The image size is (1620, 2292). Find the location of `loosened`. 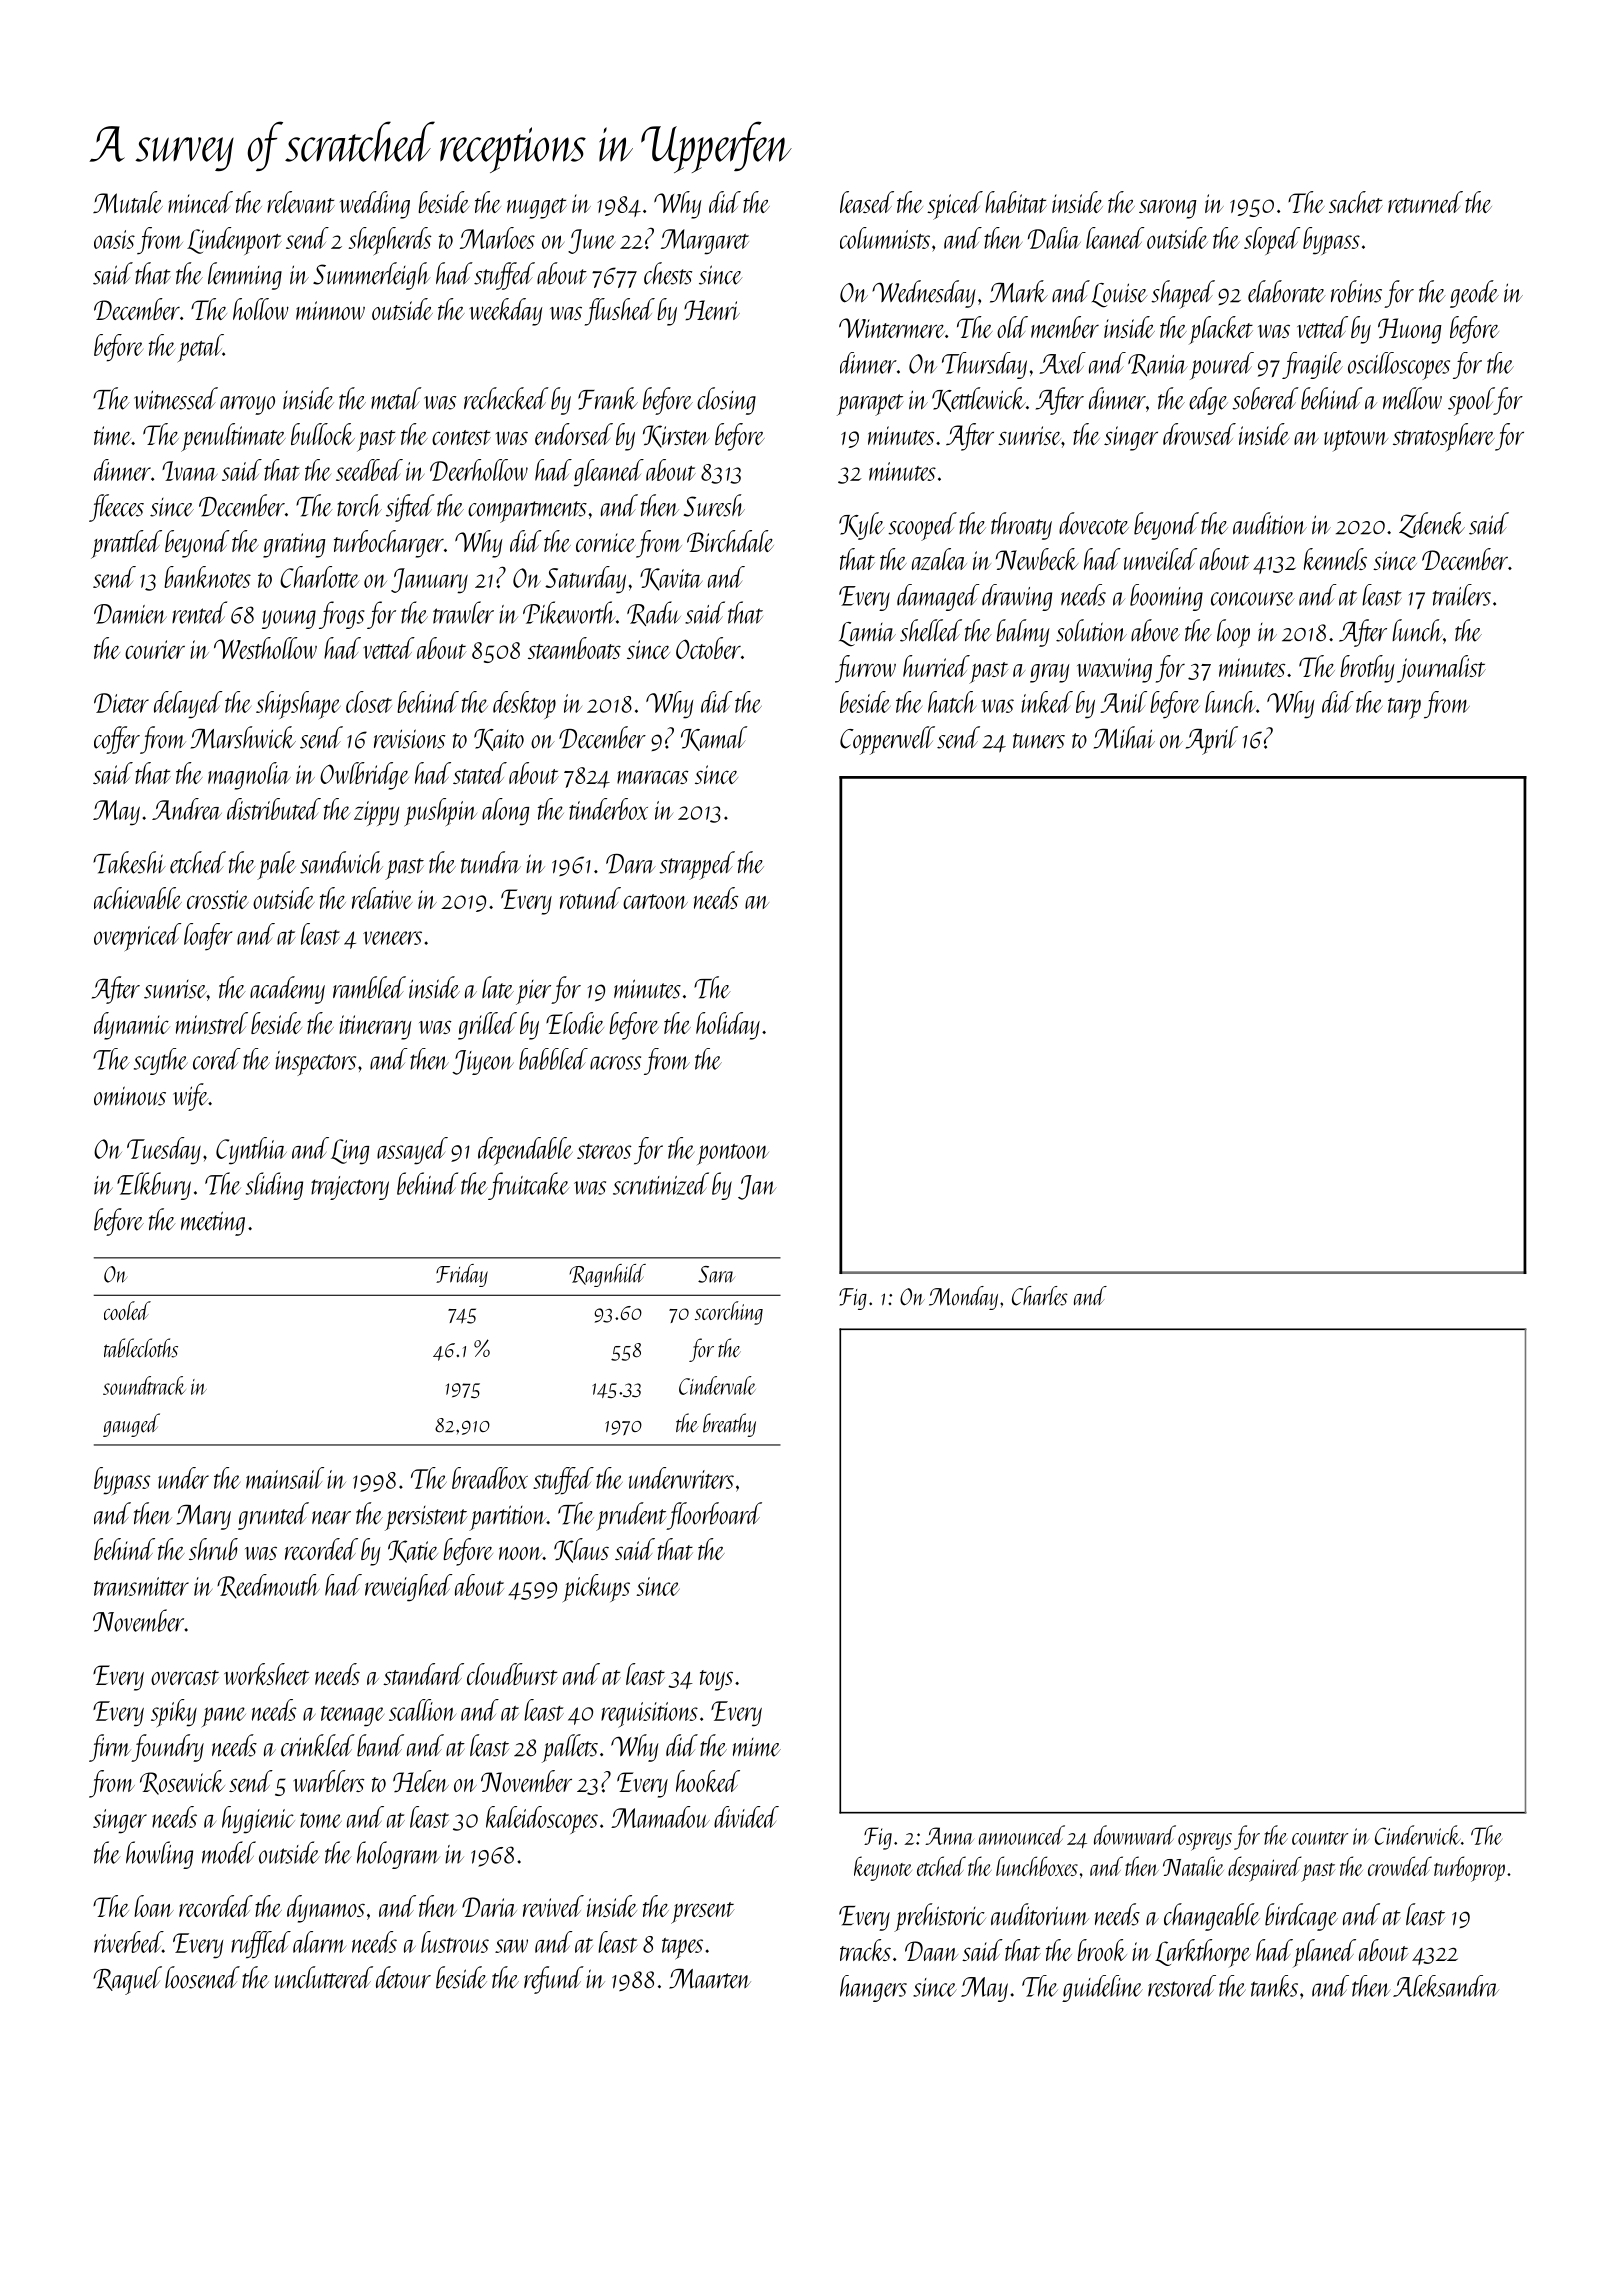

loosened is located at coordinates (202, 1977).
